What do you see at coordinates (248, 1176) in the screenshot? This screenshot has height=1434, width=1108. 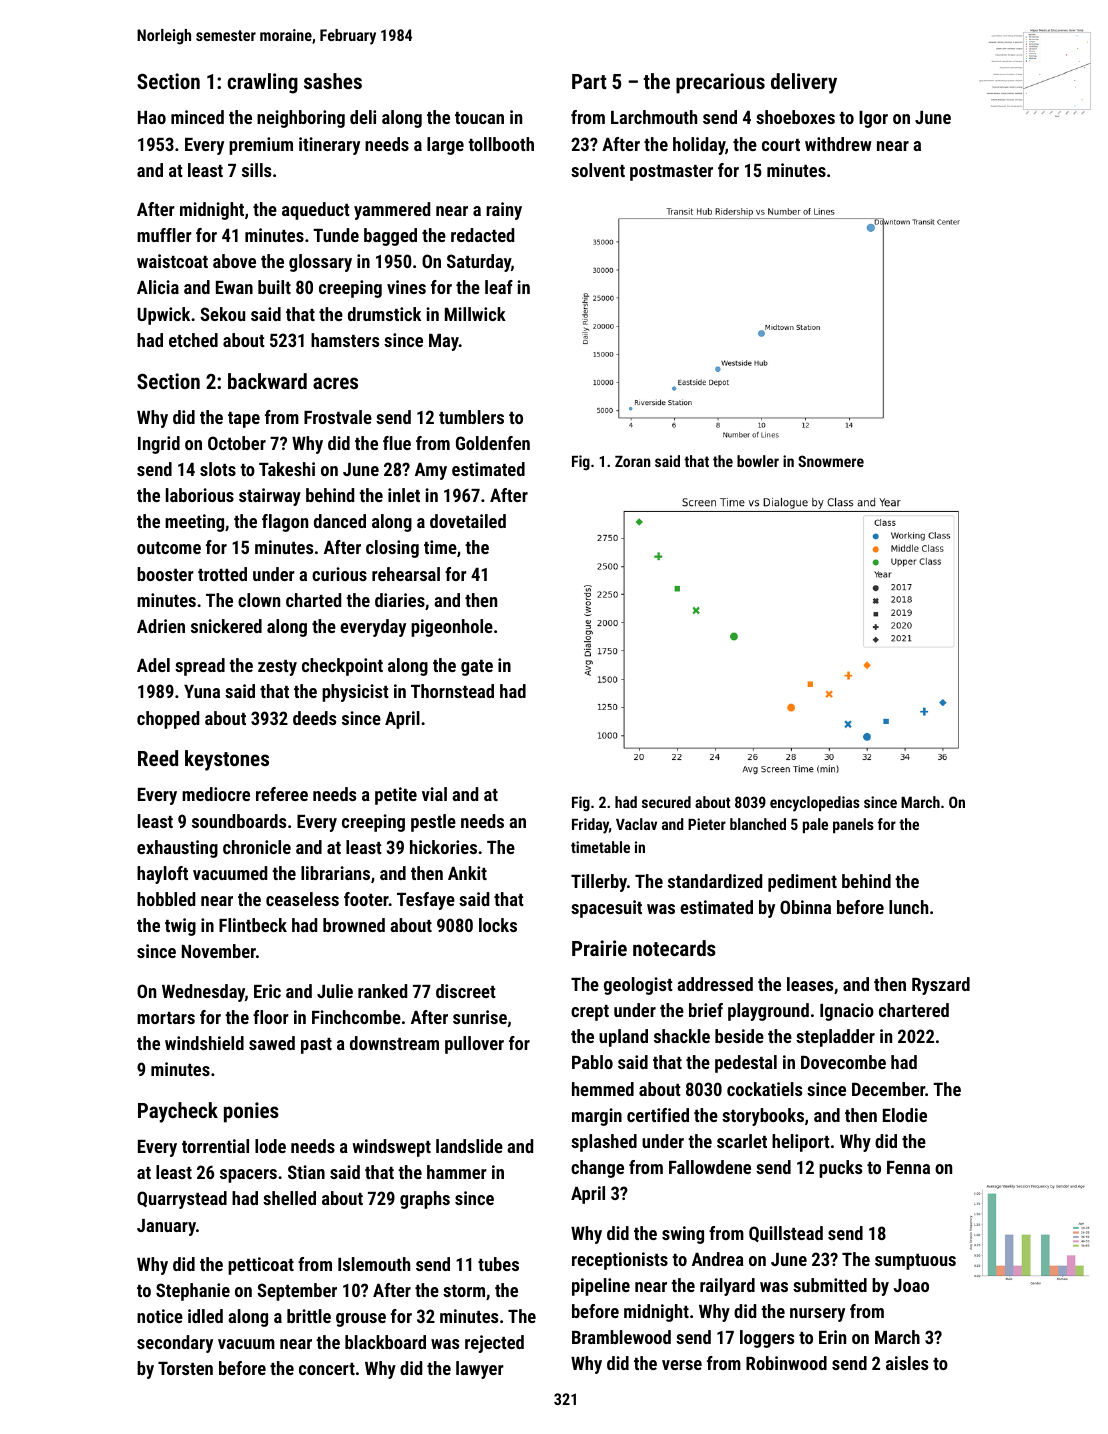 I see `spacers` at bounding box center [248, 1176].
